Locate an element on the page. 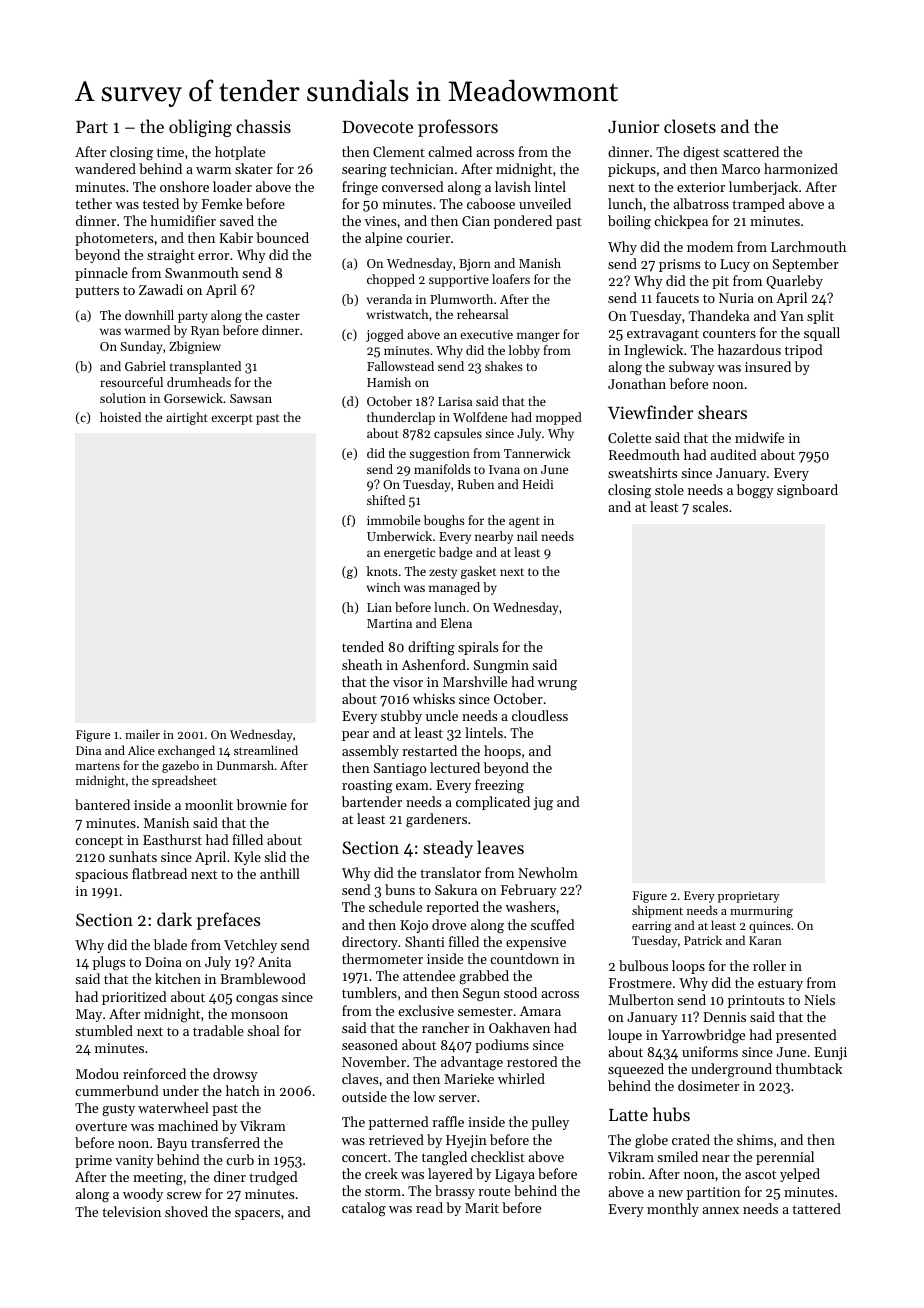 Image resolution: width=924 pixels, height=1308 pixels. professors is located at coordinates (458, 128).
